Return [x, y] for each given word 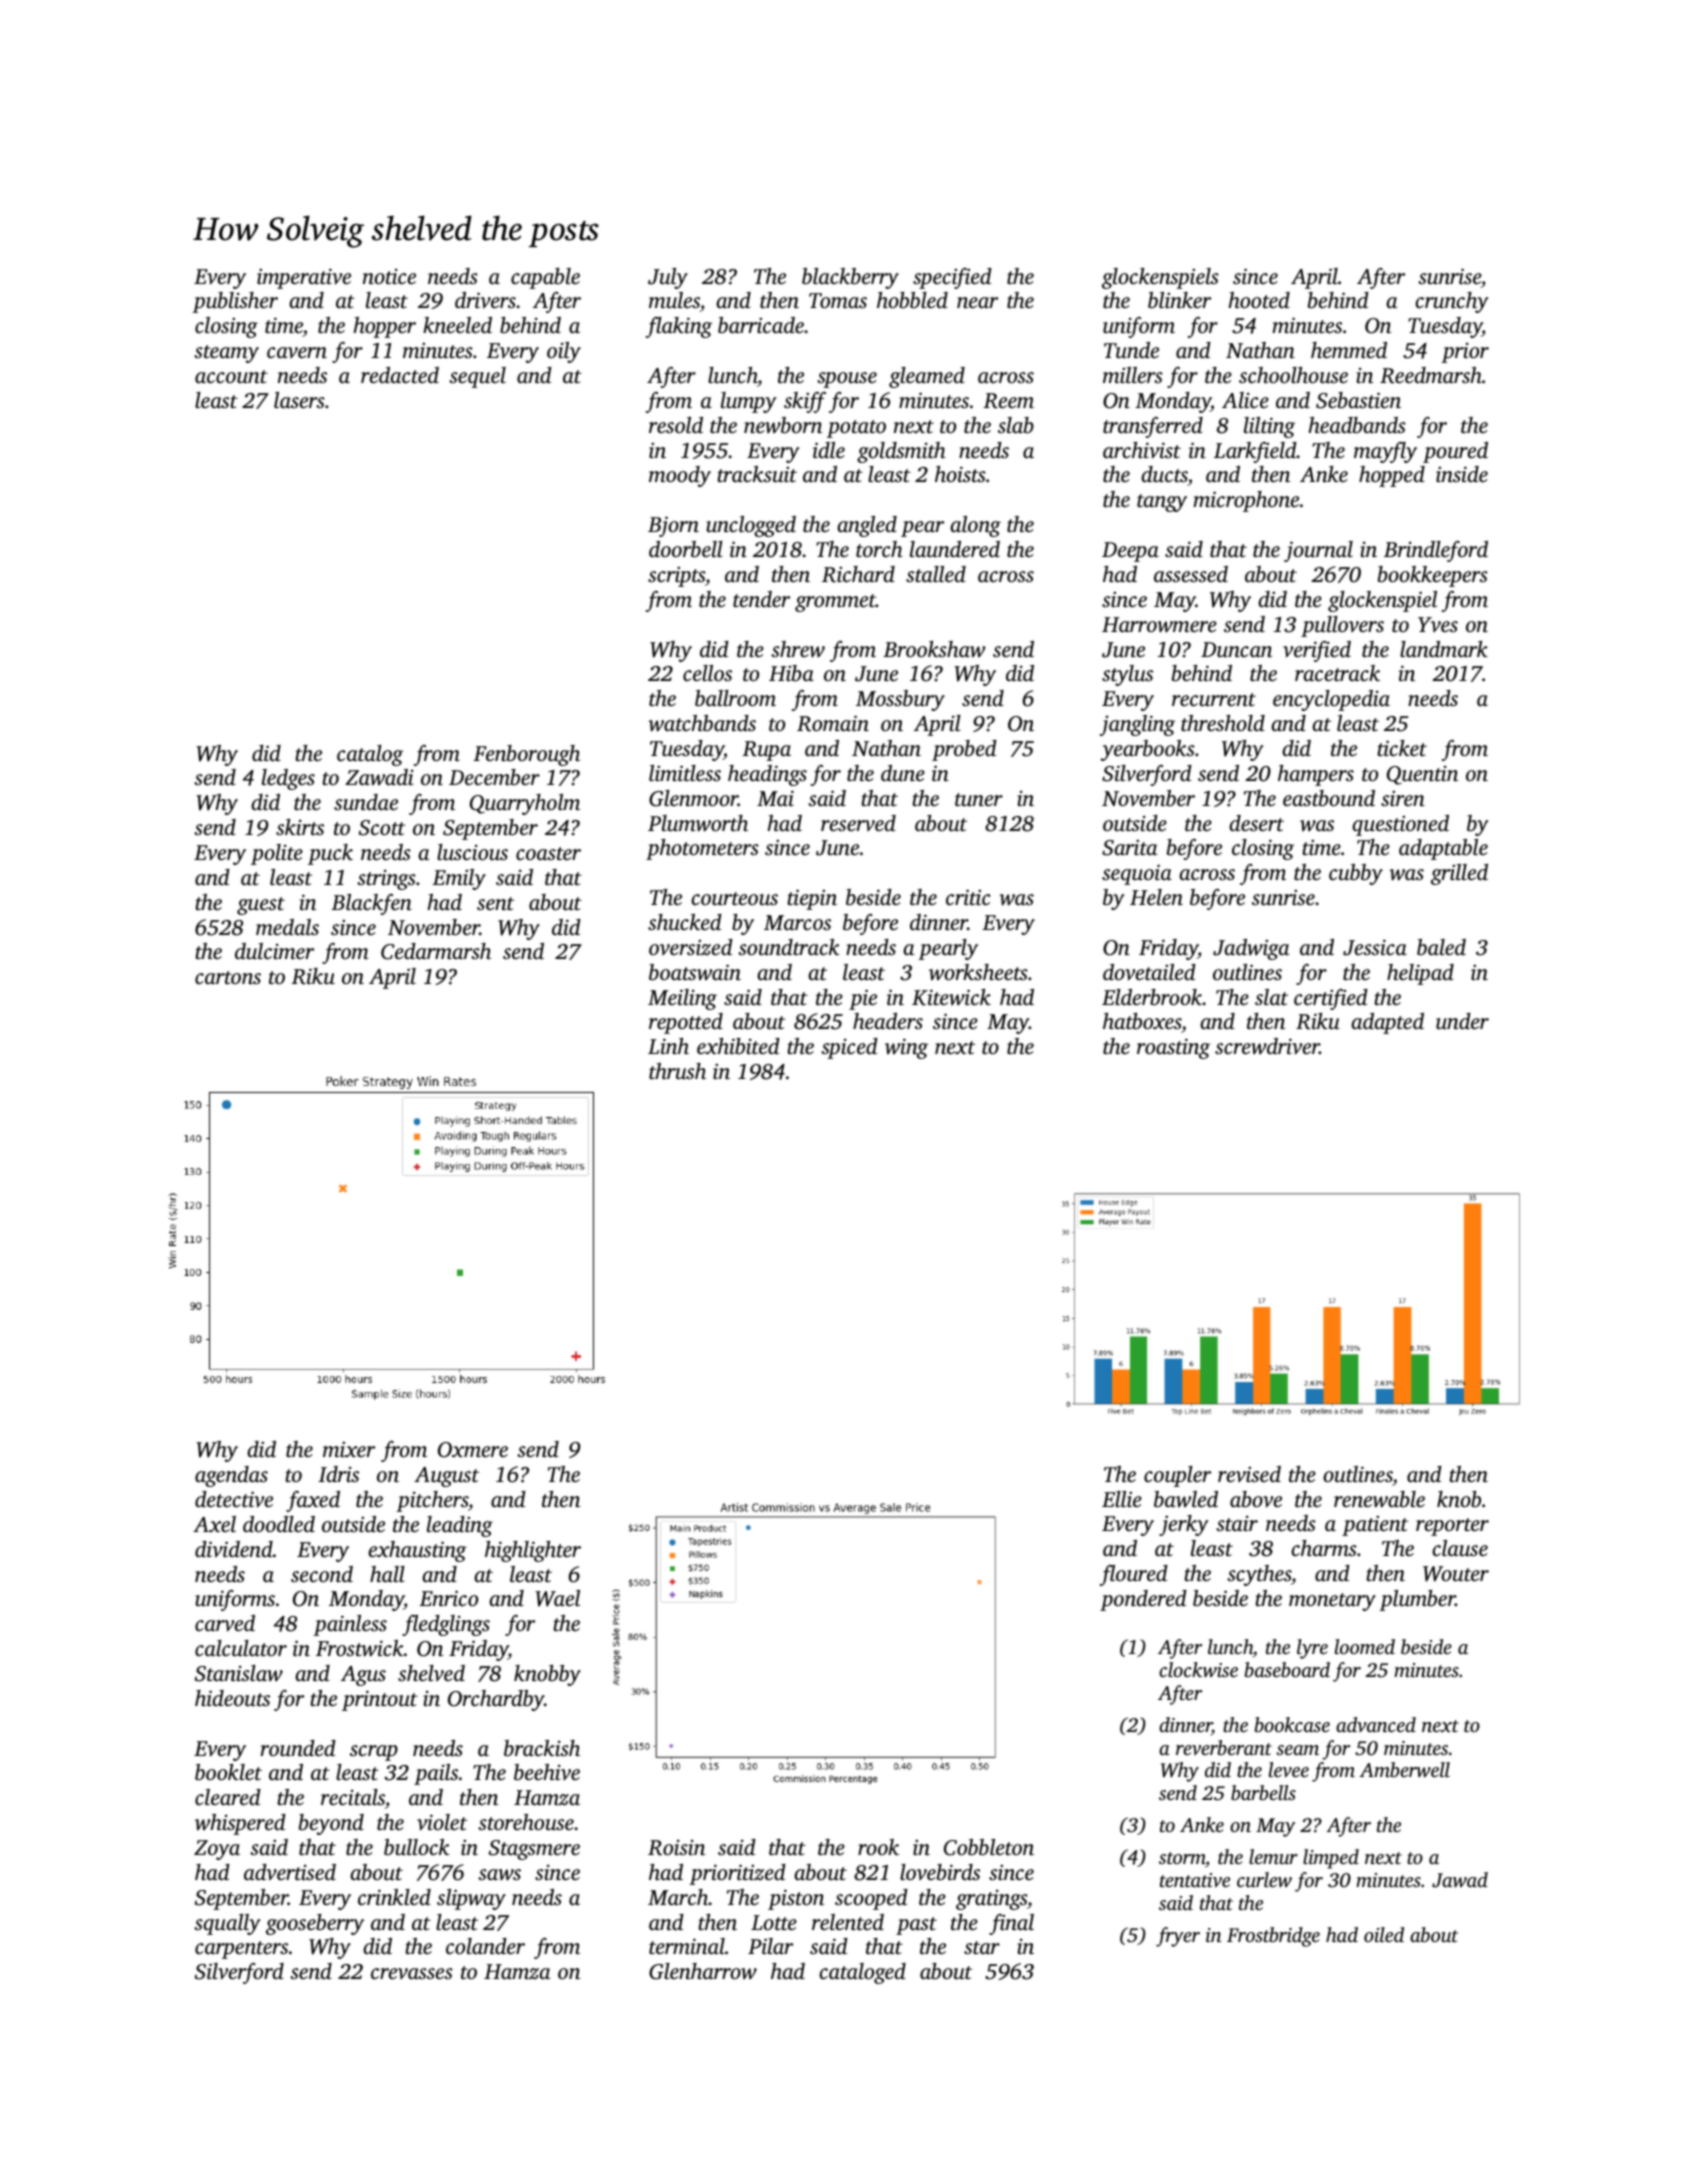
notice [389, 276]
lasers [299, 400]
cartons [228, 977]
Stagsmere [534, 1850]
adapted [1387, 1023]
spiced [849, 1048]
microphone [1246, 501]
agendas [231, 1476]
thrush [677, 1071]
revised [1249, 1474]
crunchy [1451, 302]
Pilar [770, 1946]
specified [952, 278]
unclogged [751, 526]
